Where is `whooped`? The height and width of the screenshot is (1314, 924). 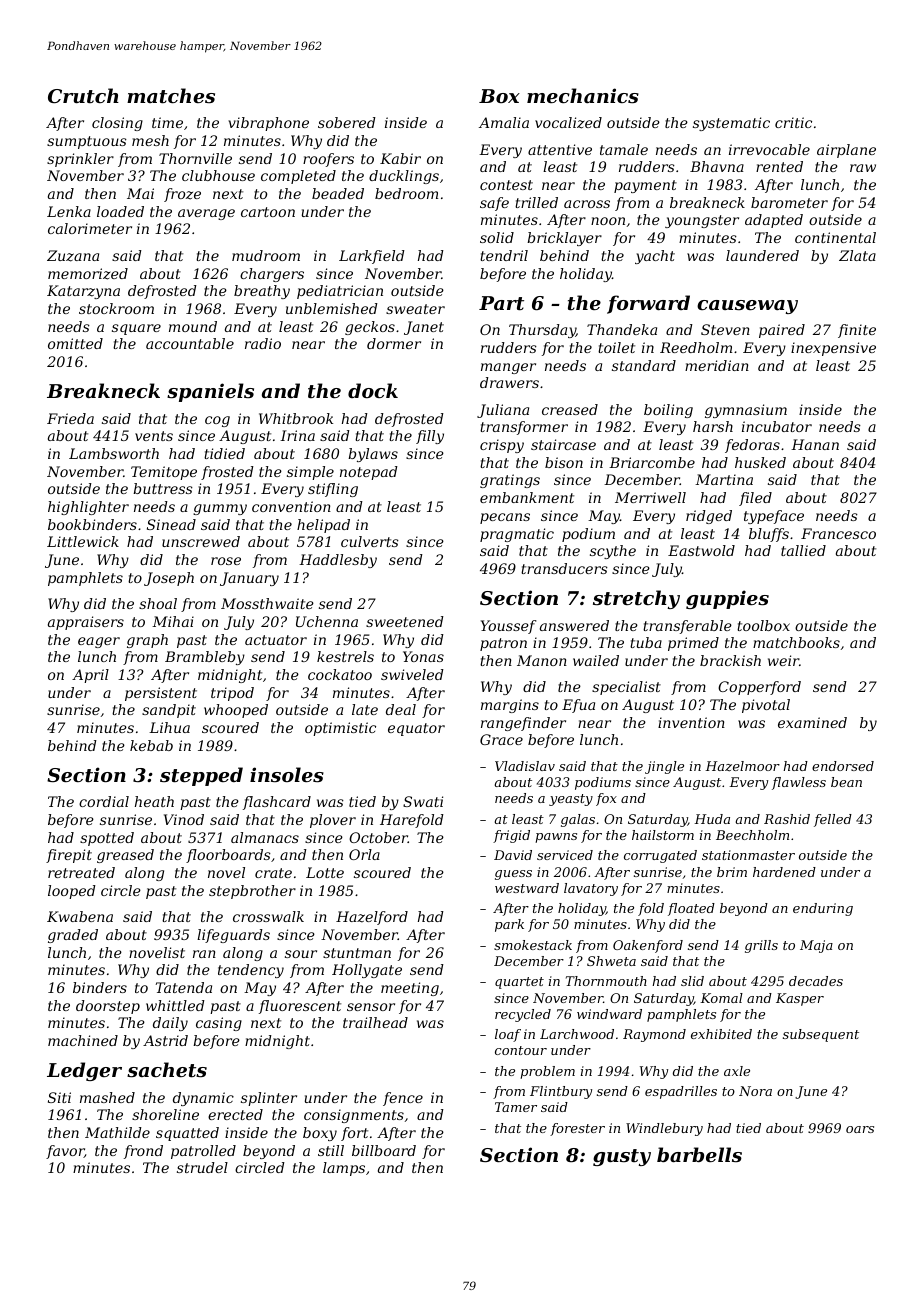
whooped is located at coordinates (236, 711).
